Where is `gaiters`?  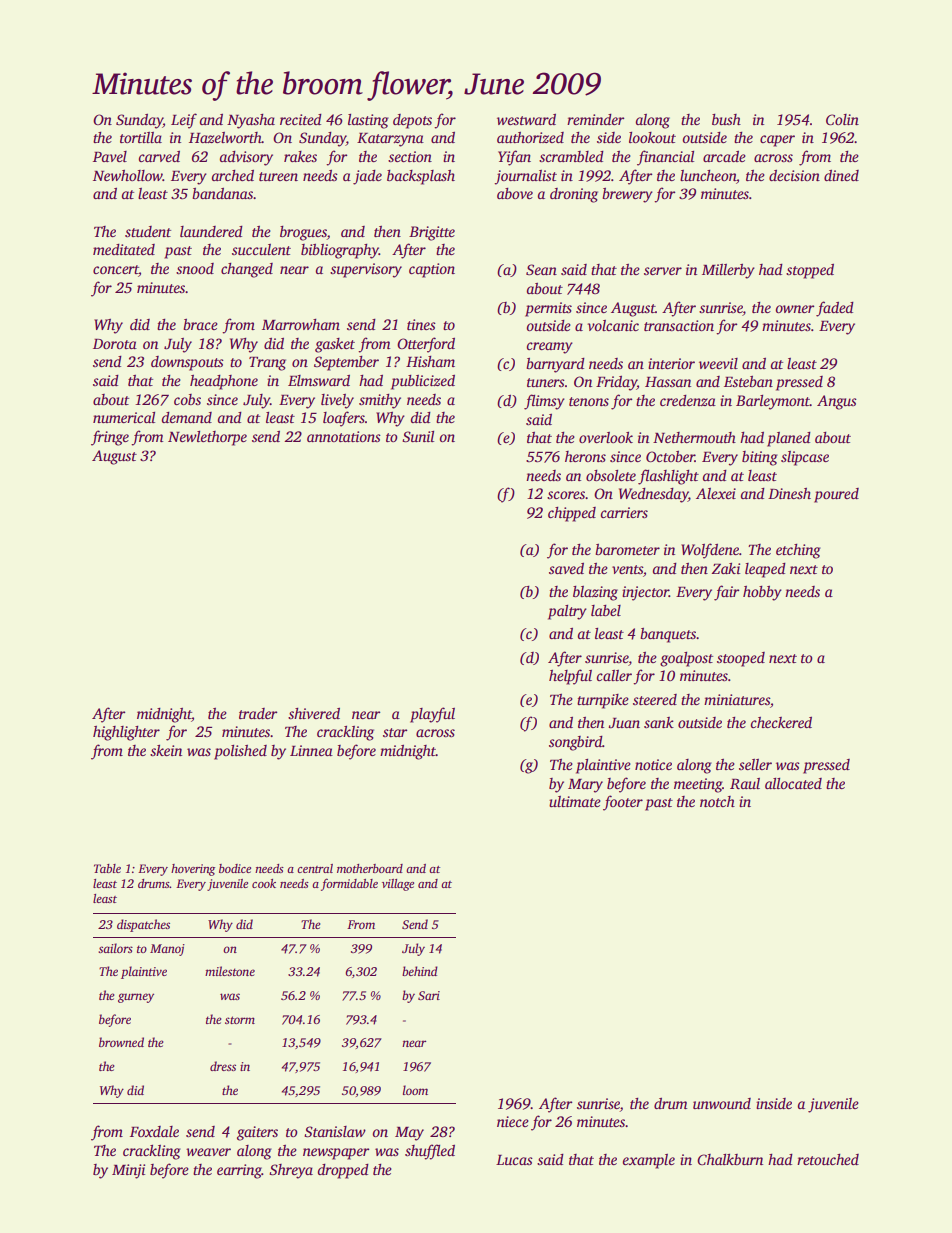
gaiters is located at coordinates (257, 1133).
